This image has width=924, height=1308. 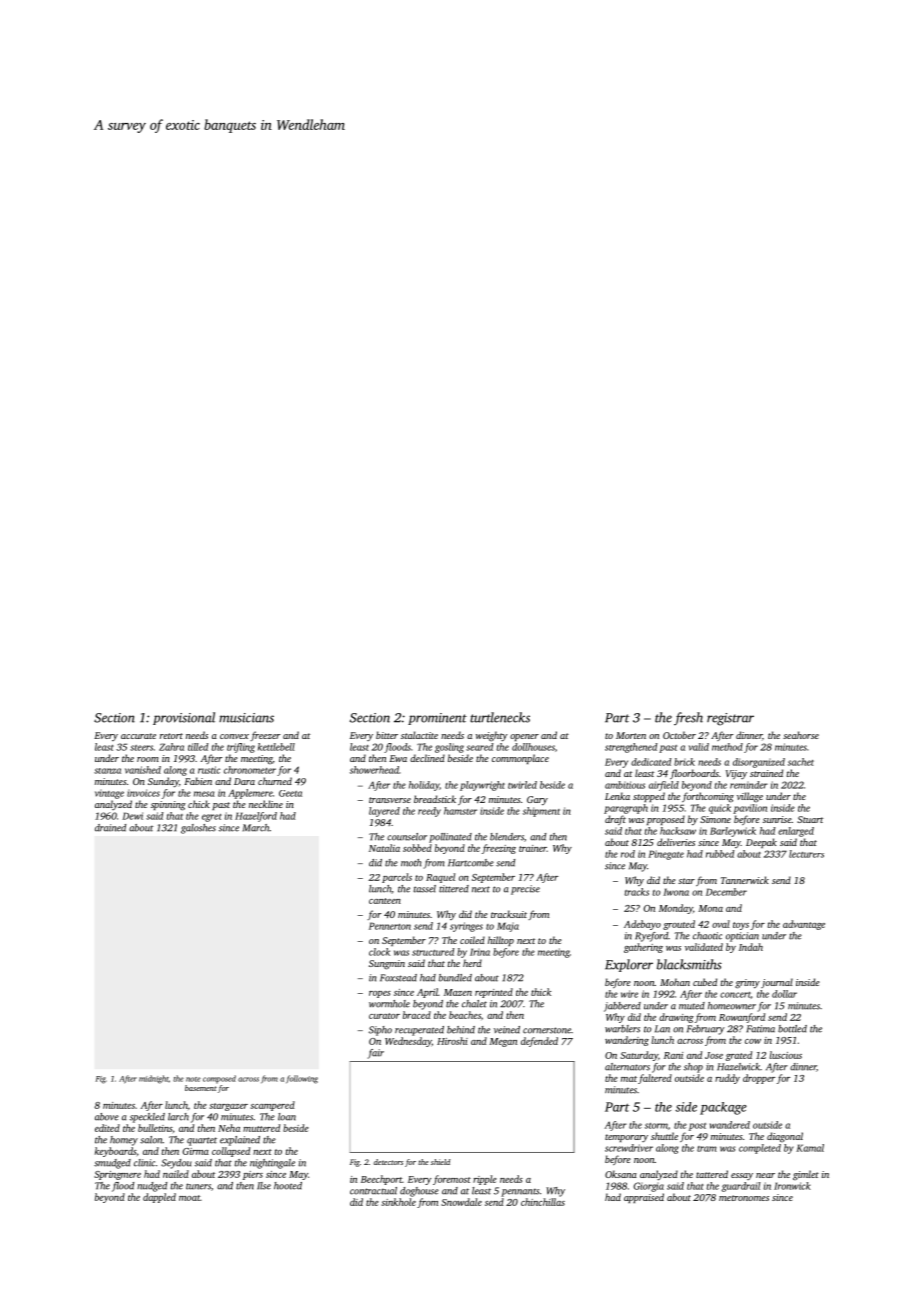 What do you see at coordinates (189, 1198) in the image?
I see `moat` at bounding box center [189, 1198].
